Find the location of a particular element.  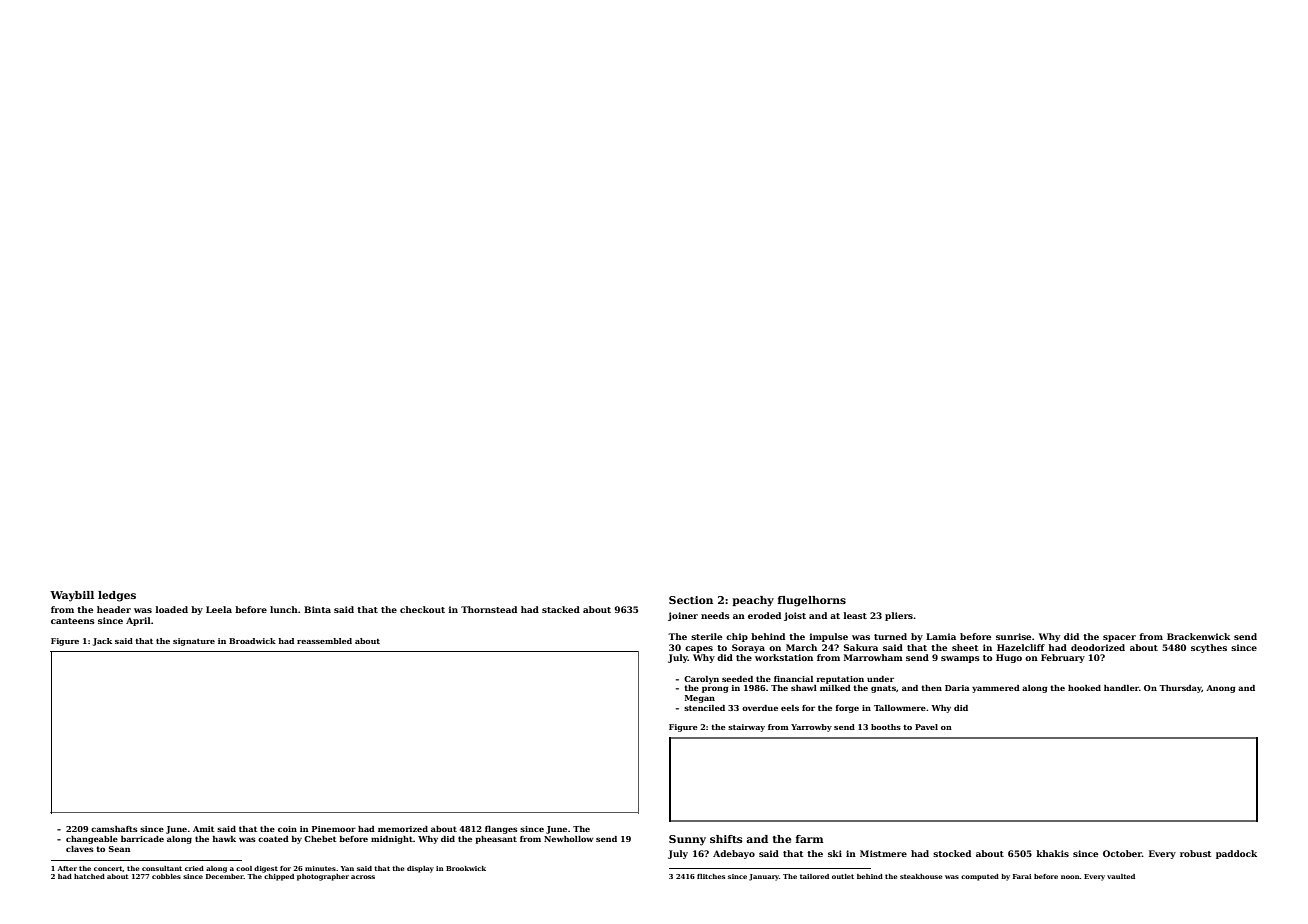

capes is located at coordinates (699, 649).
